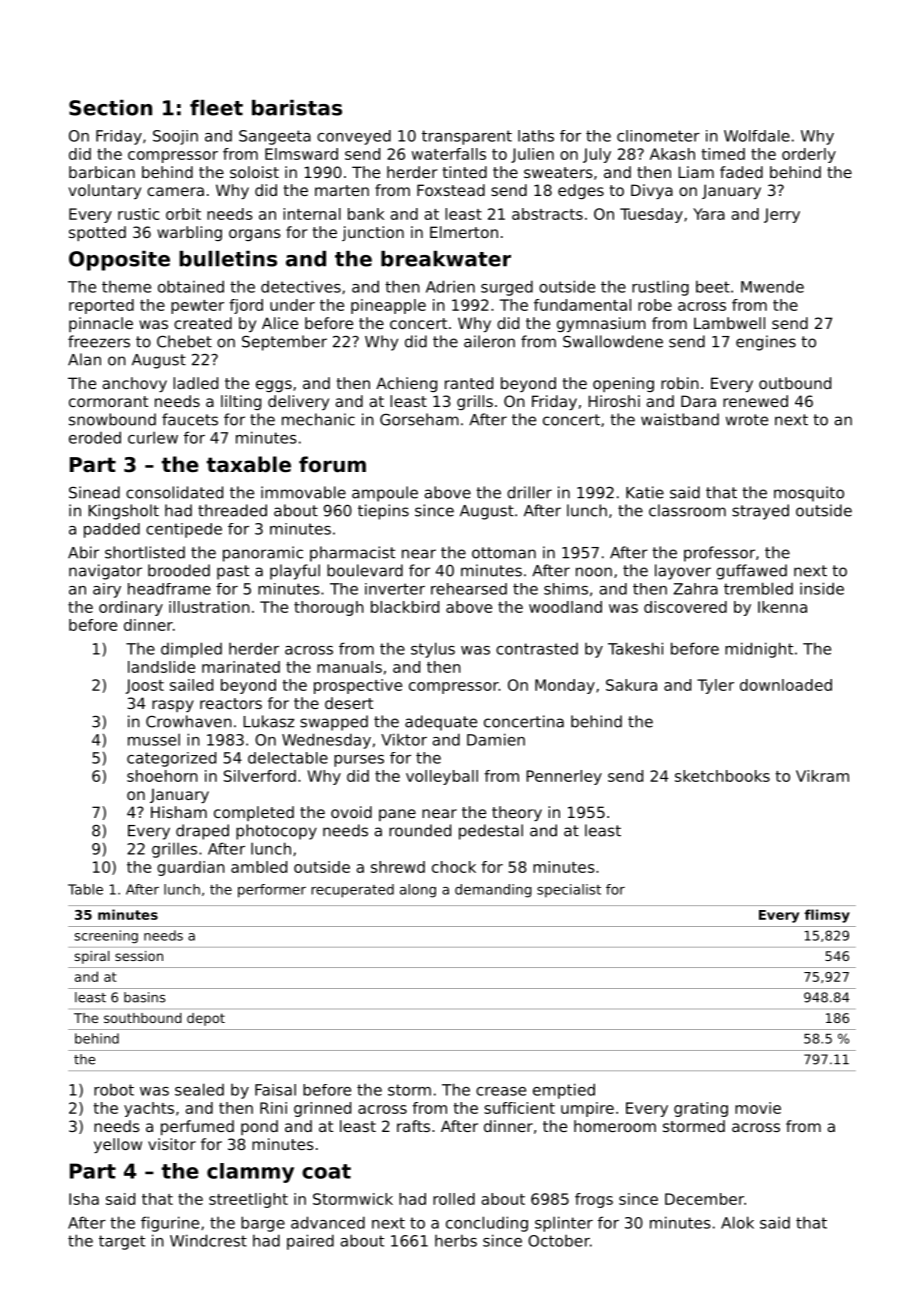 Image resolution: width=924 pixels, height=1308 pixels. I want to click on Section, so click(110, 108).
